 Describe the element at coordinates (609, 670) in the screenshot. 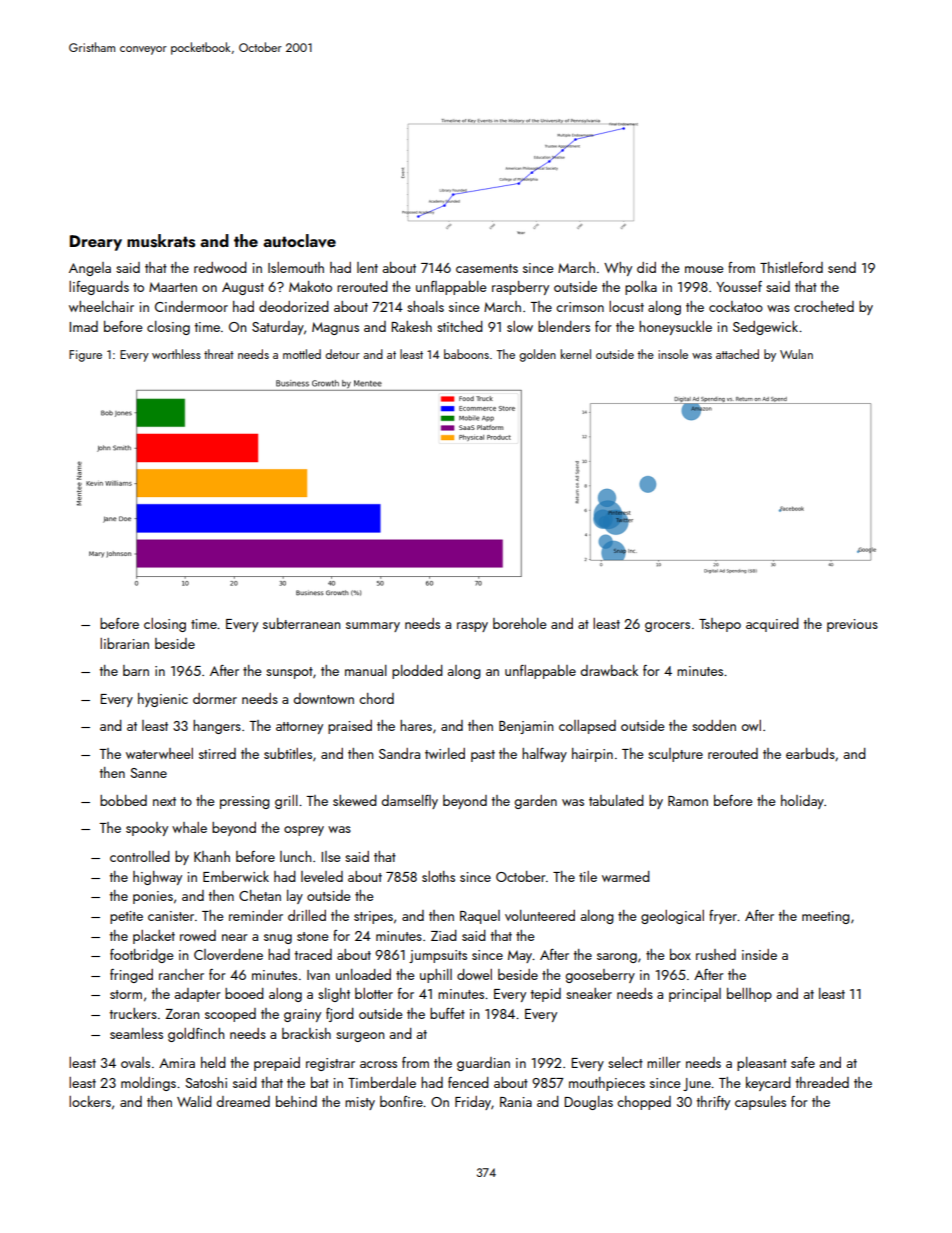

I see `drawback` at that location.
